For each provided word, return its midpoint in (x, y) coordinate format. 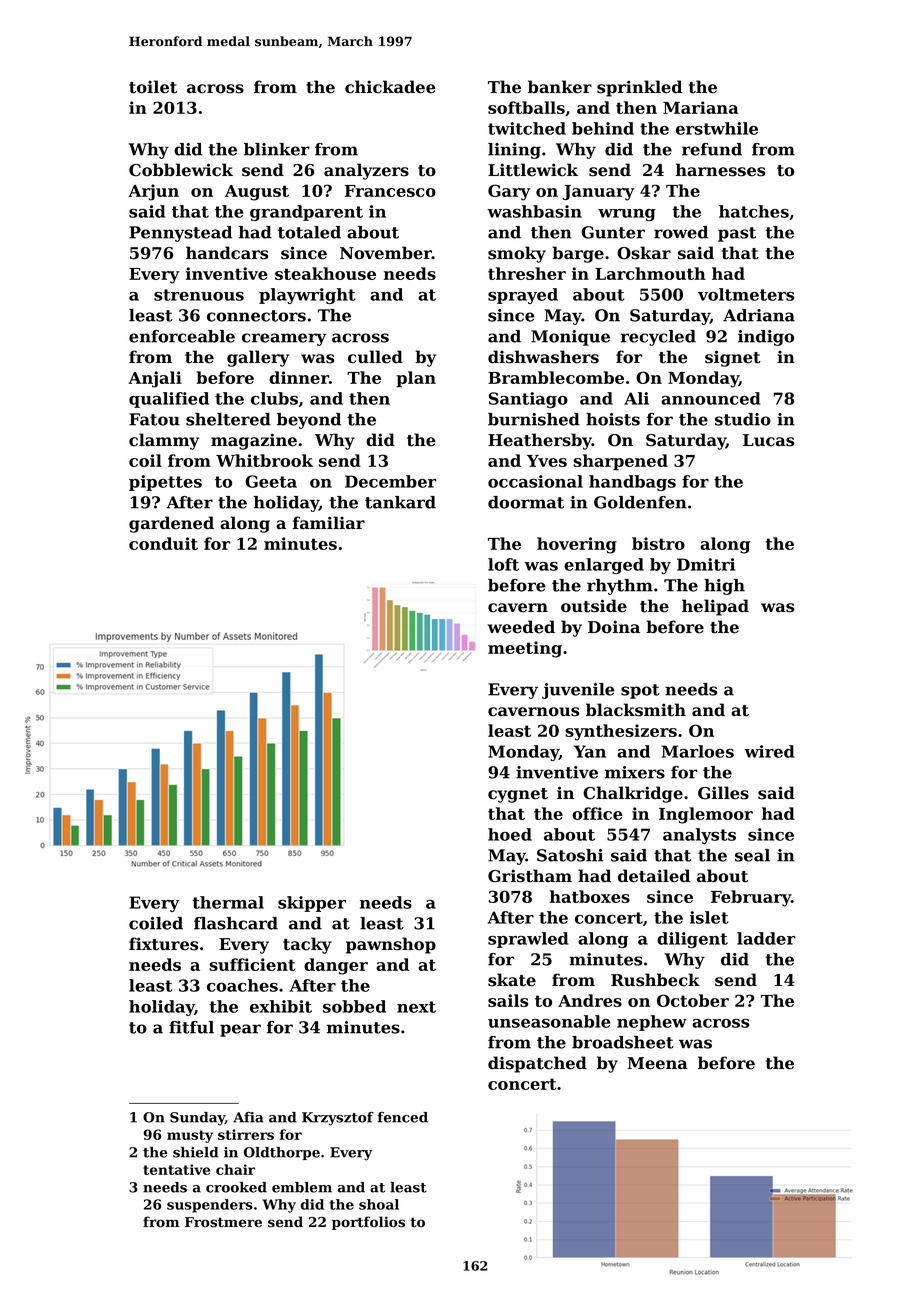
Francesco (390, 191)
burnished (534, 419)
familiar (329, 522)
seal (752, 855)
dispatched (537, 1064)
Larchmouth (650, 273)
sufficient (252, 964)
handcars (227, 253)
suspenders (210, 1206)
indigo (766, 338)
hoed (510, 834)
